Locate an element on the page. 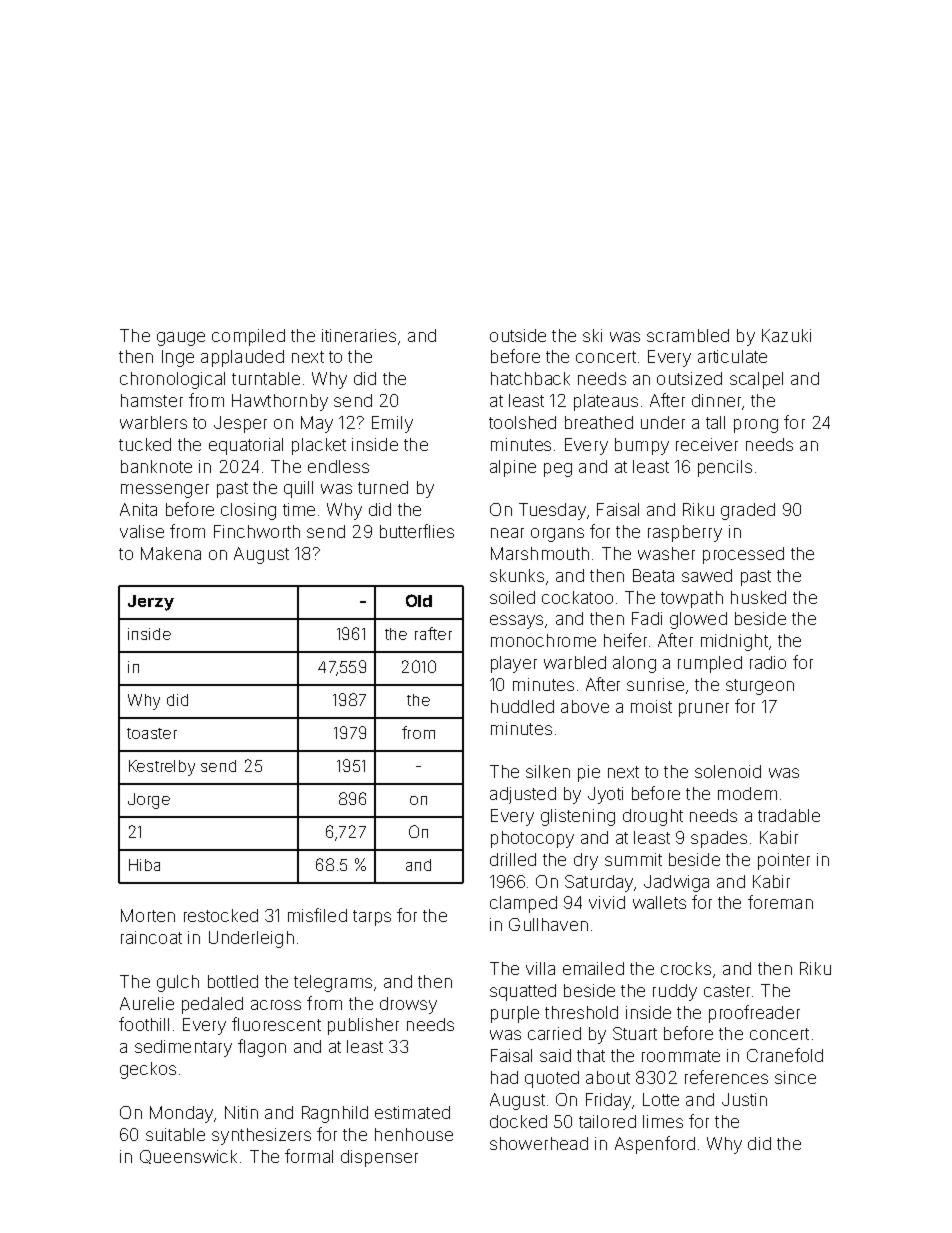 Image resolution: width=952 pixels, height=1233 pixels. proofreader is located at coordinates (754, 1014).
